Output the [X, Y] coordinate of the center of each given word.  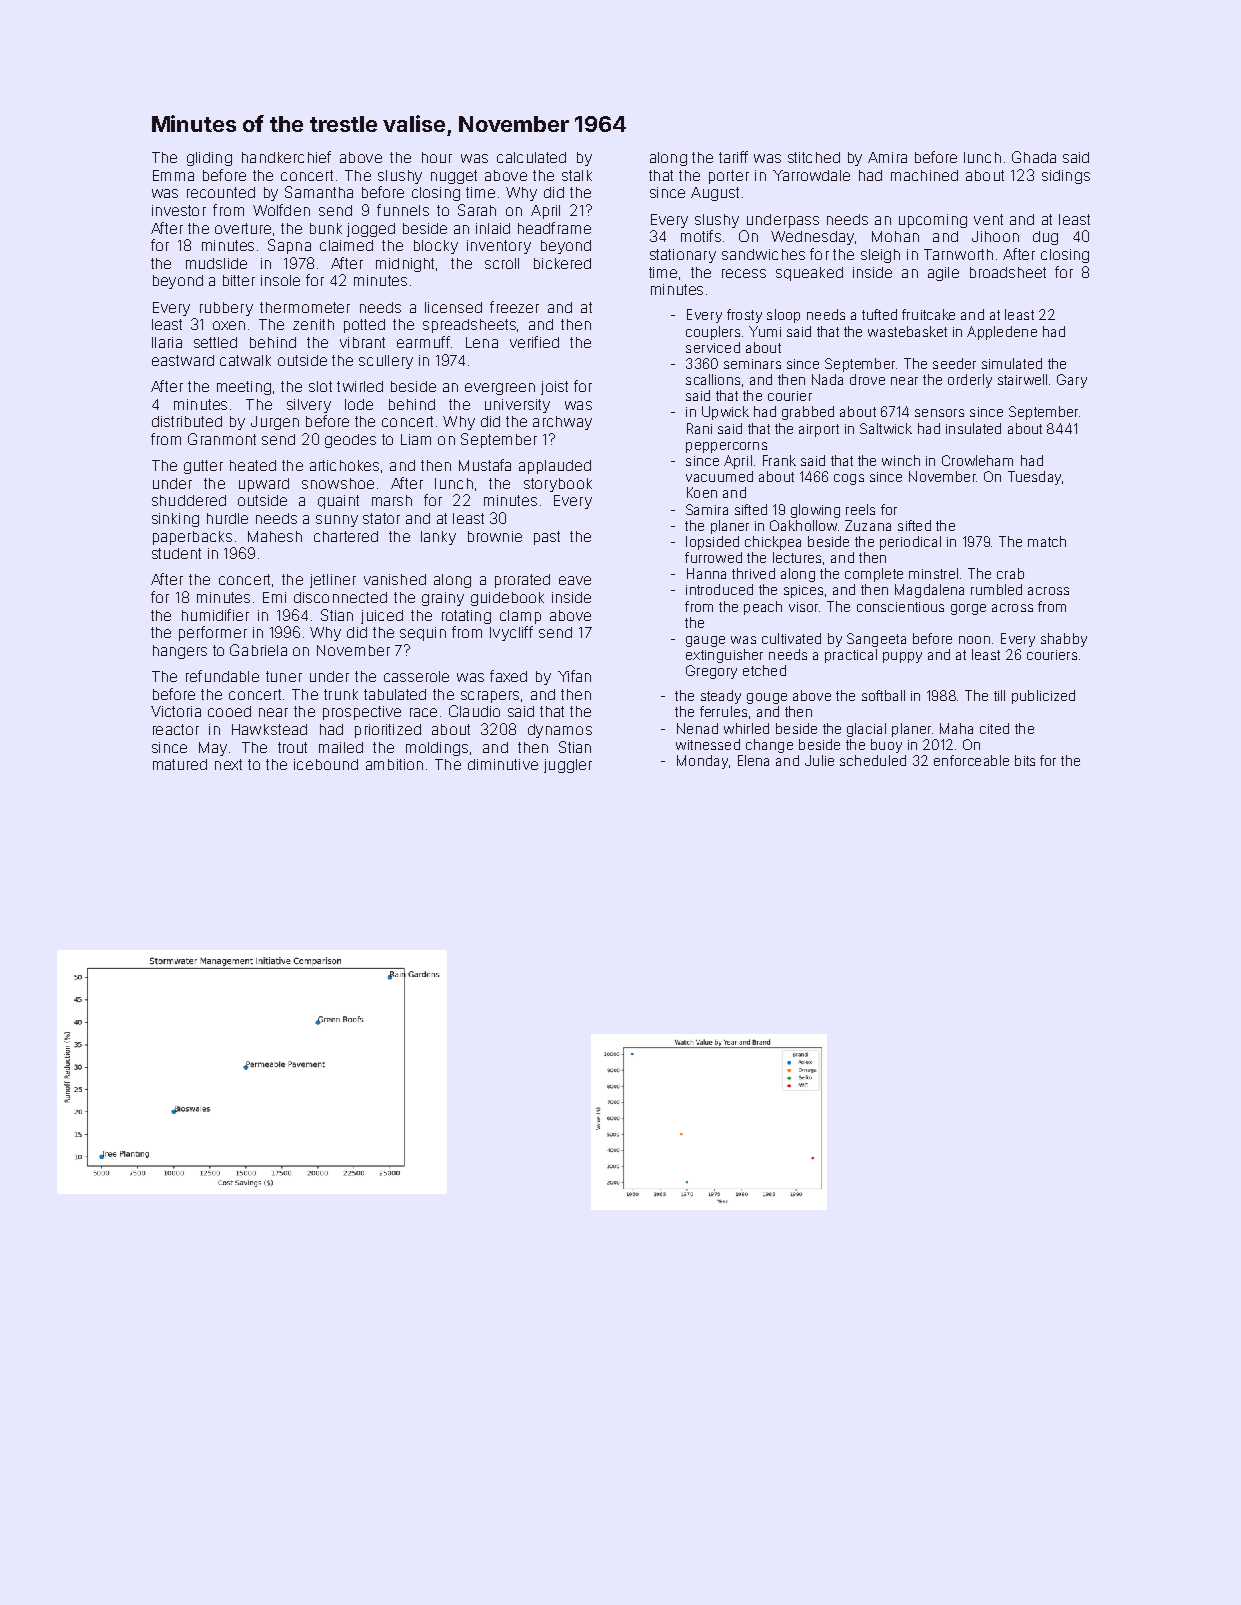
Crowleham [977, 460]
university [517, 406]
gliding [209, 159]
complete [874, 575]
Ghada [1034, 157]
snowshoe [338, 483]
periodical [910, 543]
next [228, 764]
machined [924, 175]
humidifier [215, 615]
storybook [558, 485]
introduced [719, 589]
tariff [733, 157]
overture [243, 228]
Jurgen [275, 423]
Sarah [477, 210]
